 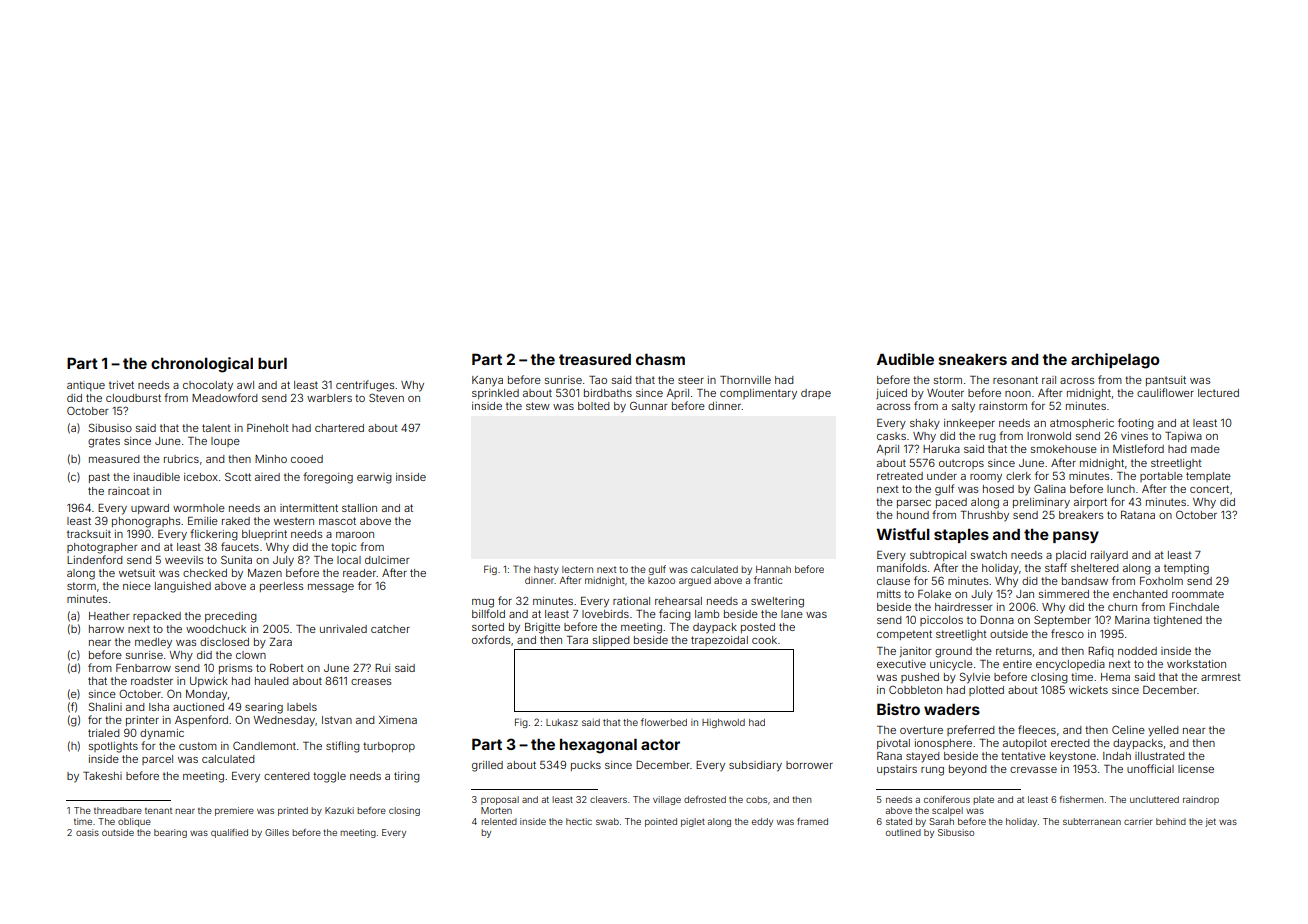 I want to click on jet, so click(x=1210, y=822).
